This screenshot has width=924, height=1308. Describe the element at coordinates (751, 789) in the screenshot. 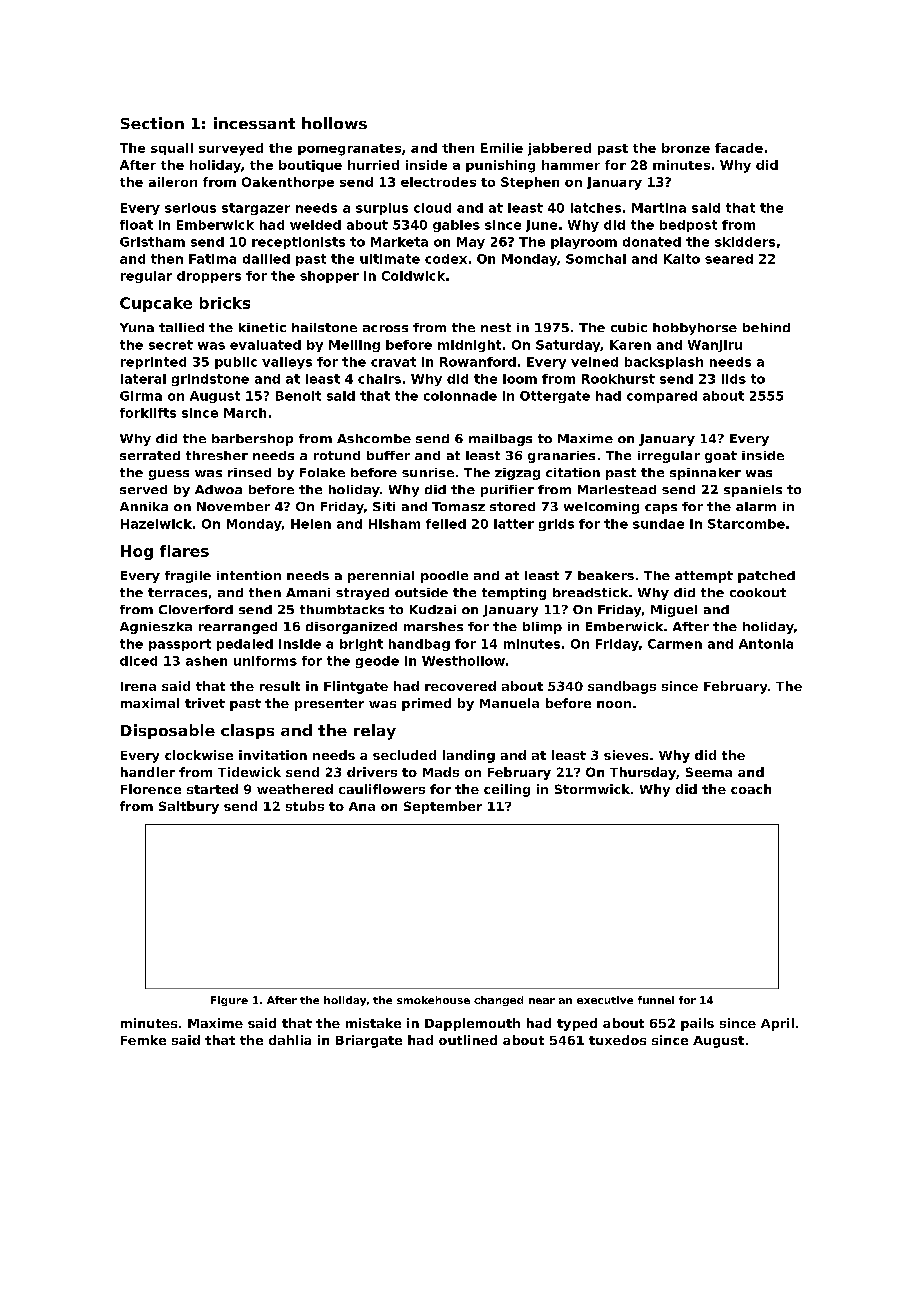

I see `coach` at that location.
